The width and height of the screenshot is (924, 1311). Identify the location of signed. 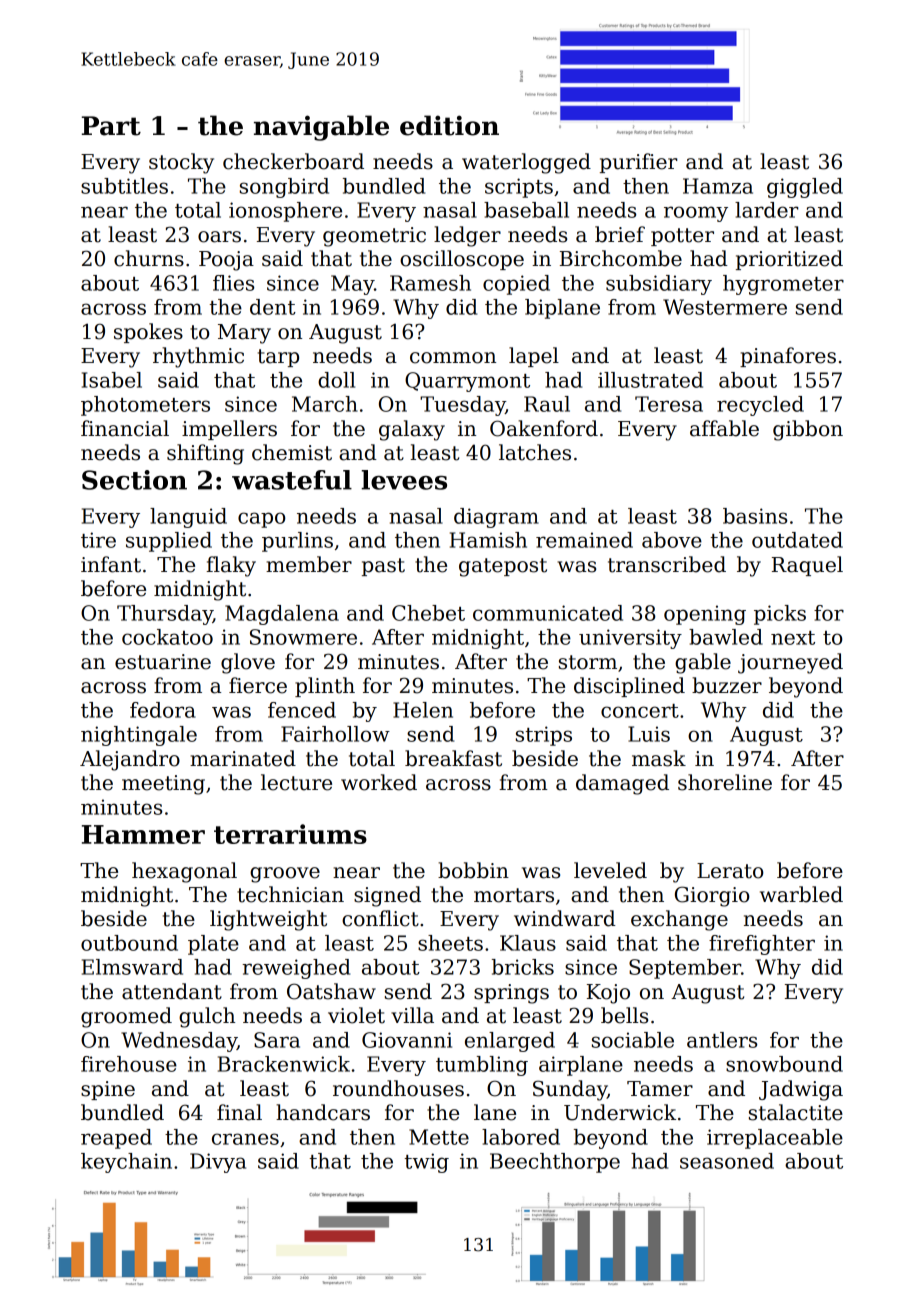
(387, 896).
